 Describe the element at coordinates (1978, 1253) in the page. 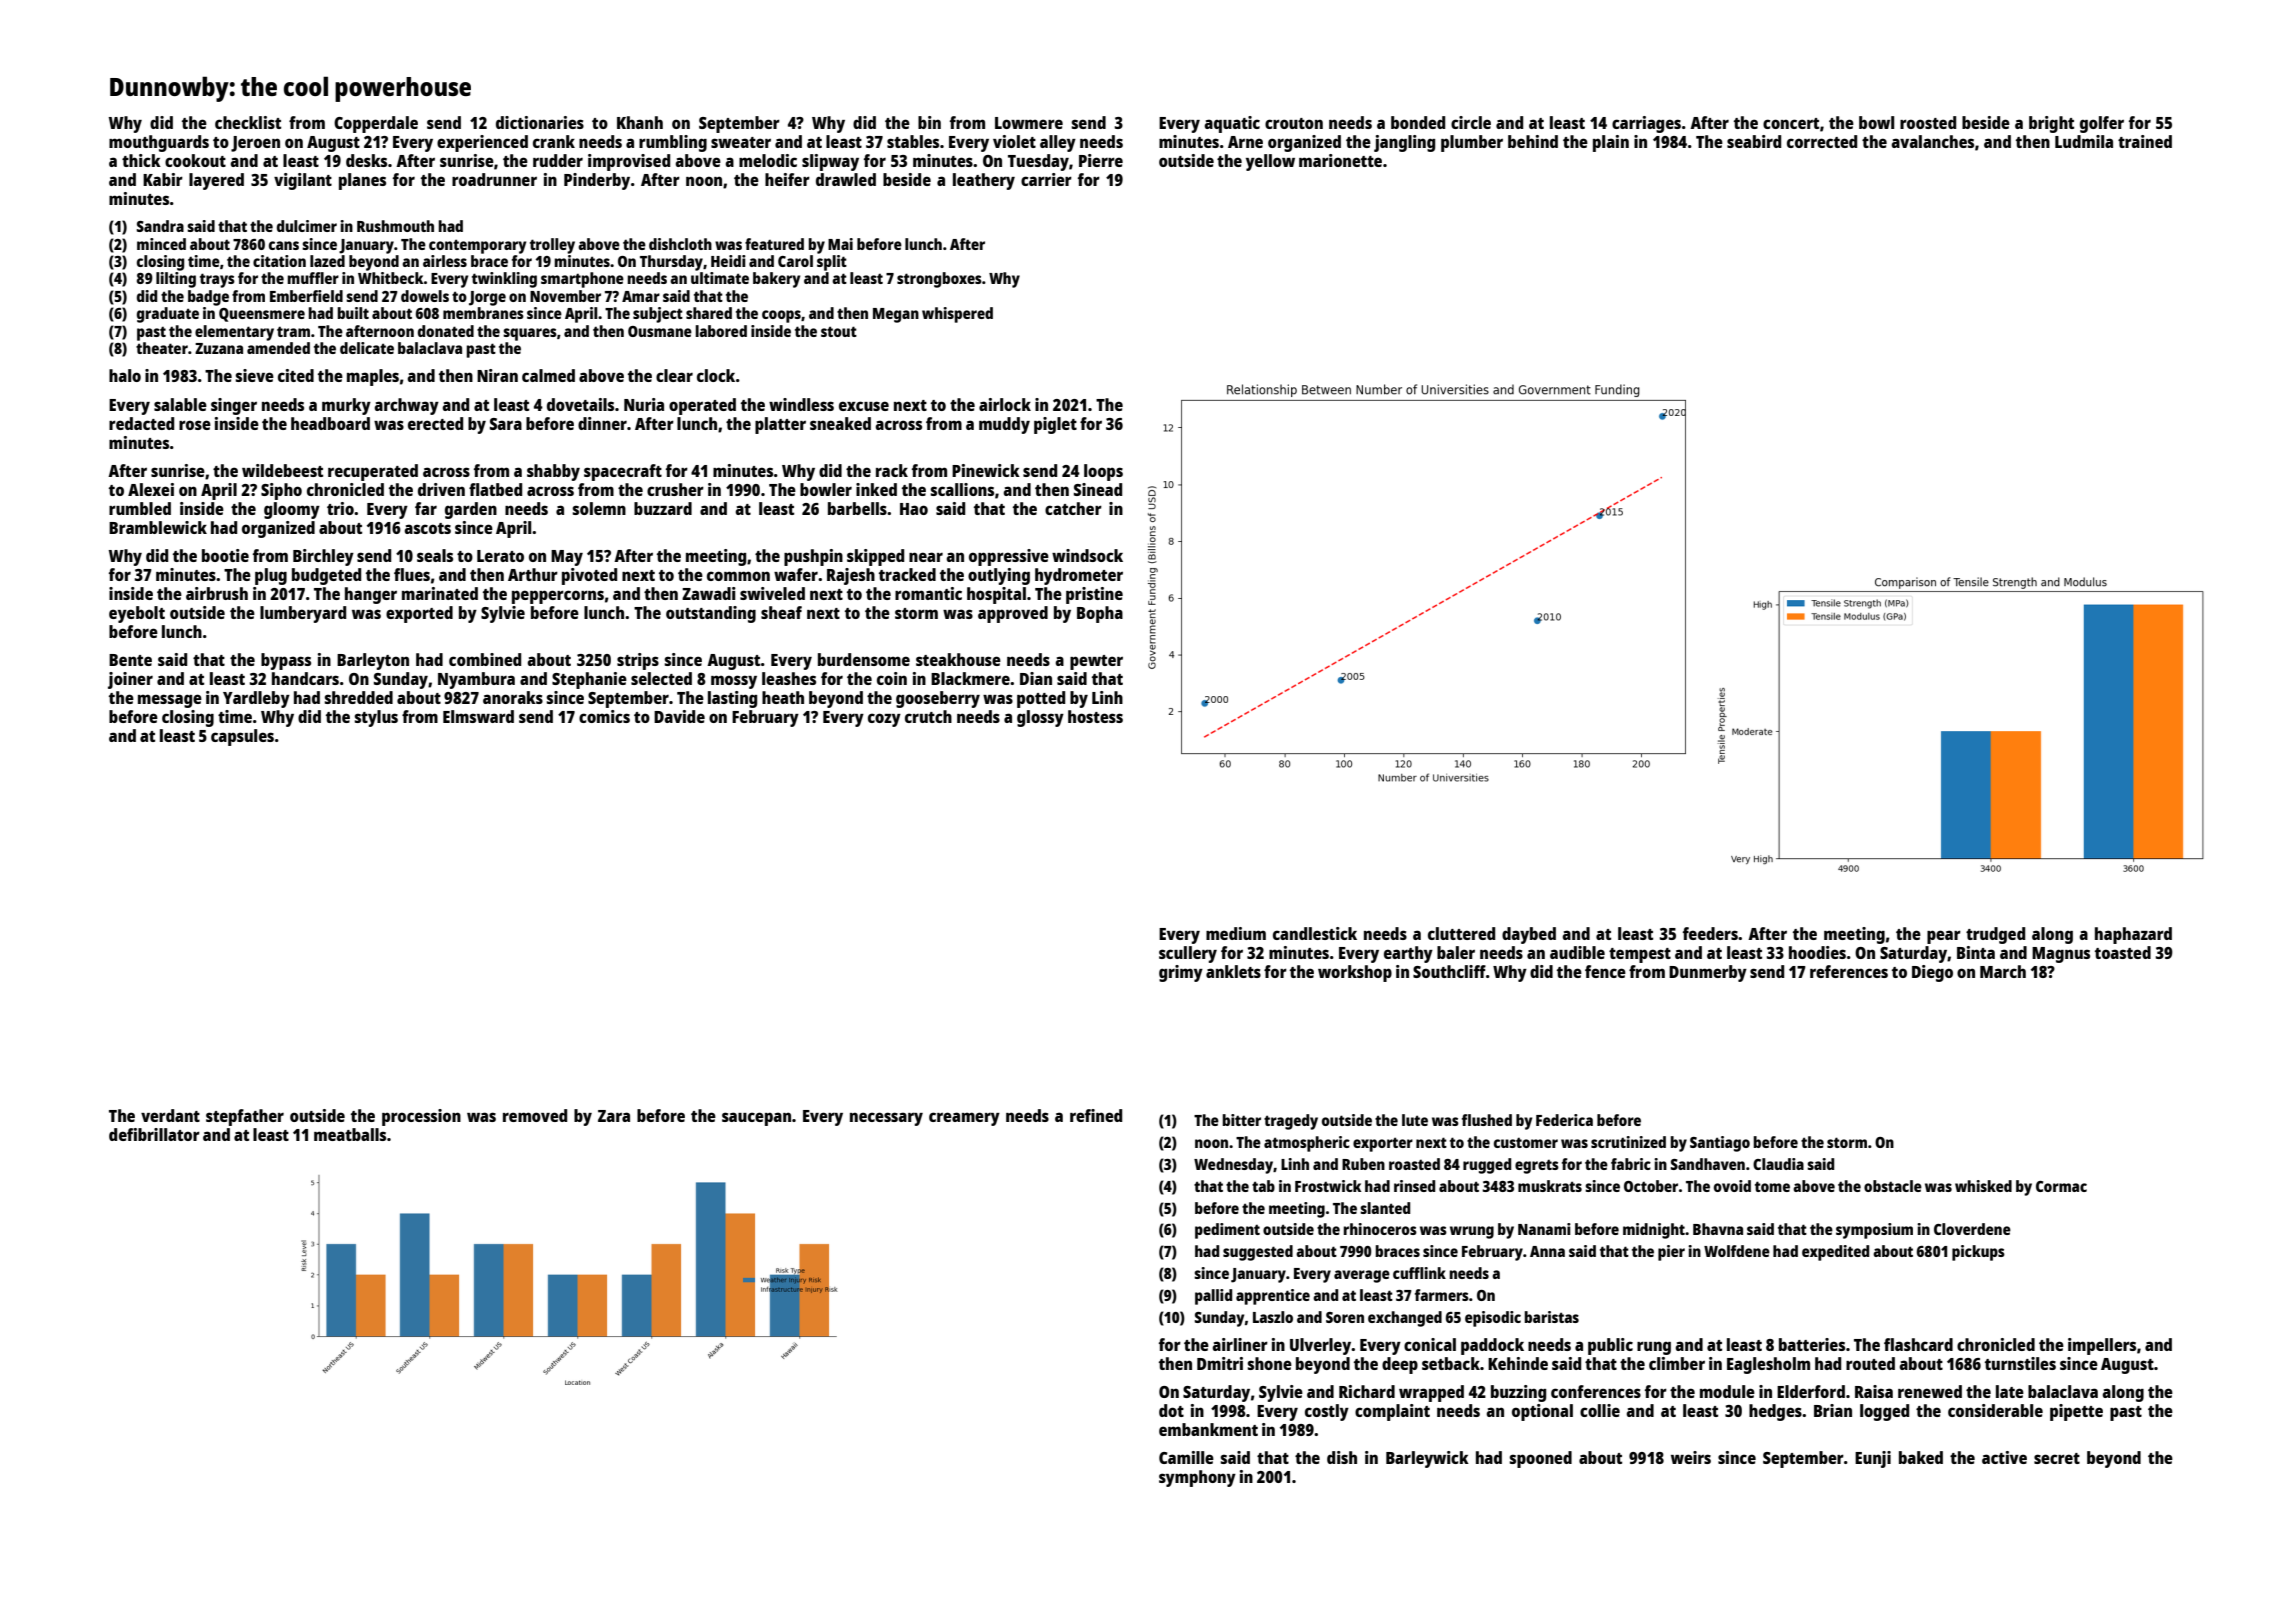

I see `pickups` at that location.
